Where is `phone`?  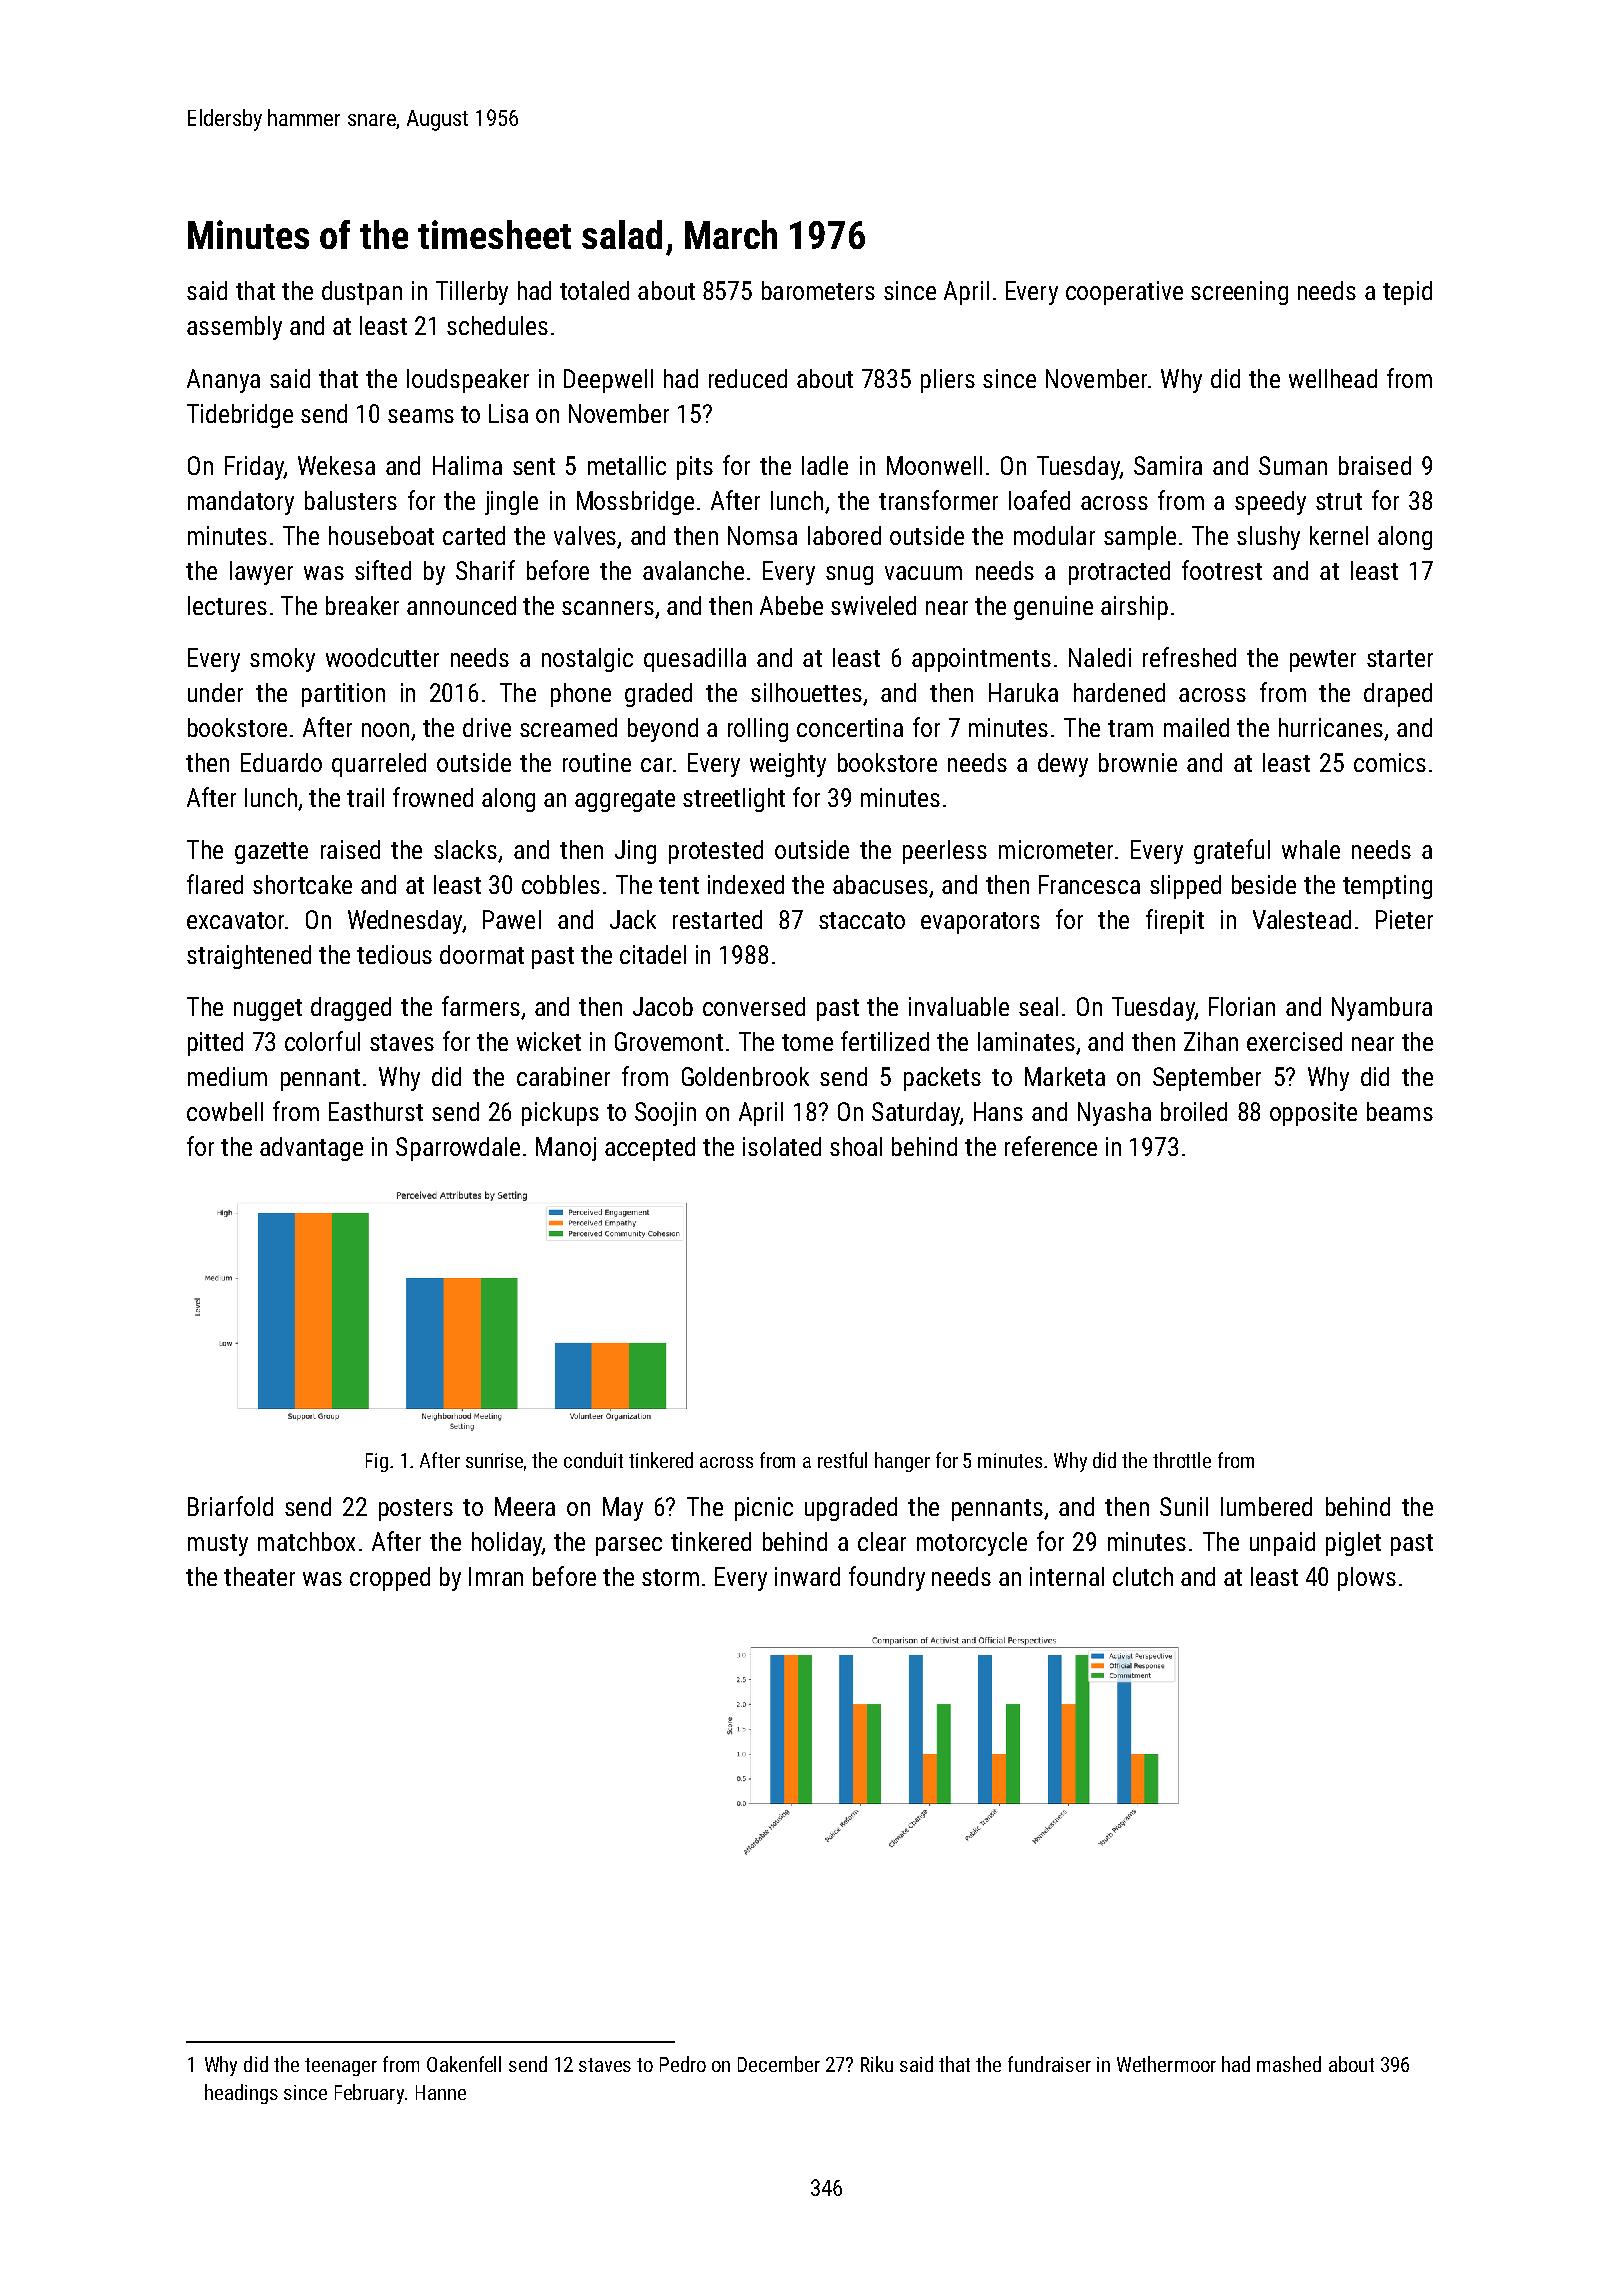 phone is located at coordinates (581, 695).
